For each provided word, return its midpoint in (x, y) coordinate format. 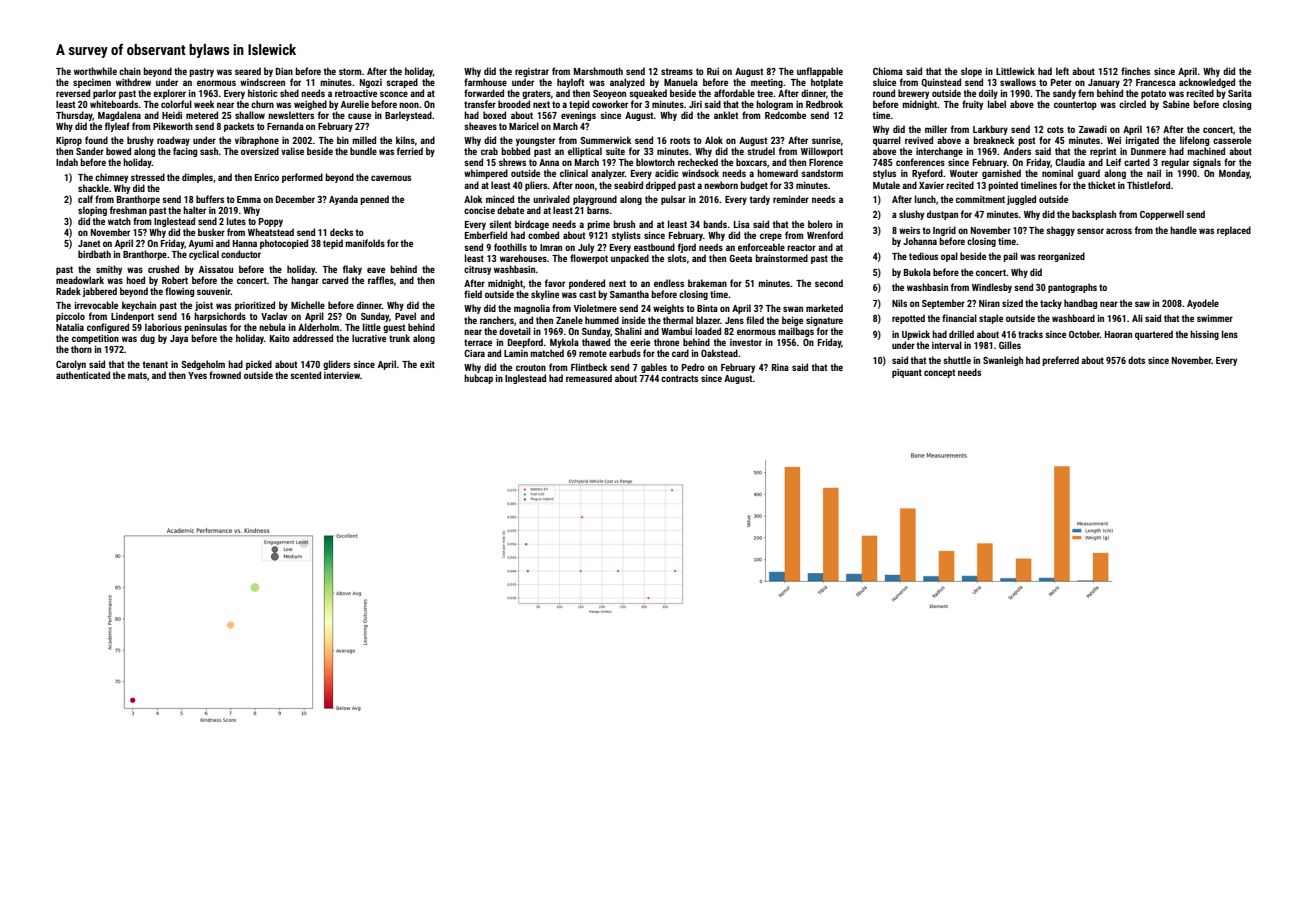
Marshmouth (598, 71)
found (96, 140)
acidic (667, 173)
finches (1135, 71)
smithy (109, 270)
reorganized (1061, 257)
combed (543, 235)
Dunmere (1148, 151)
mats (137, 375)
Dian (284, 71)
